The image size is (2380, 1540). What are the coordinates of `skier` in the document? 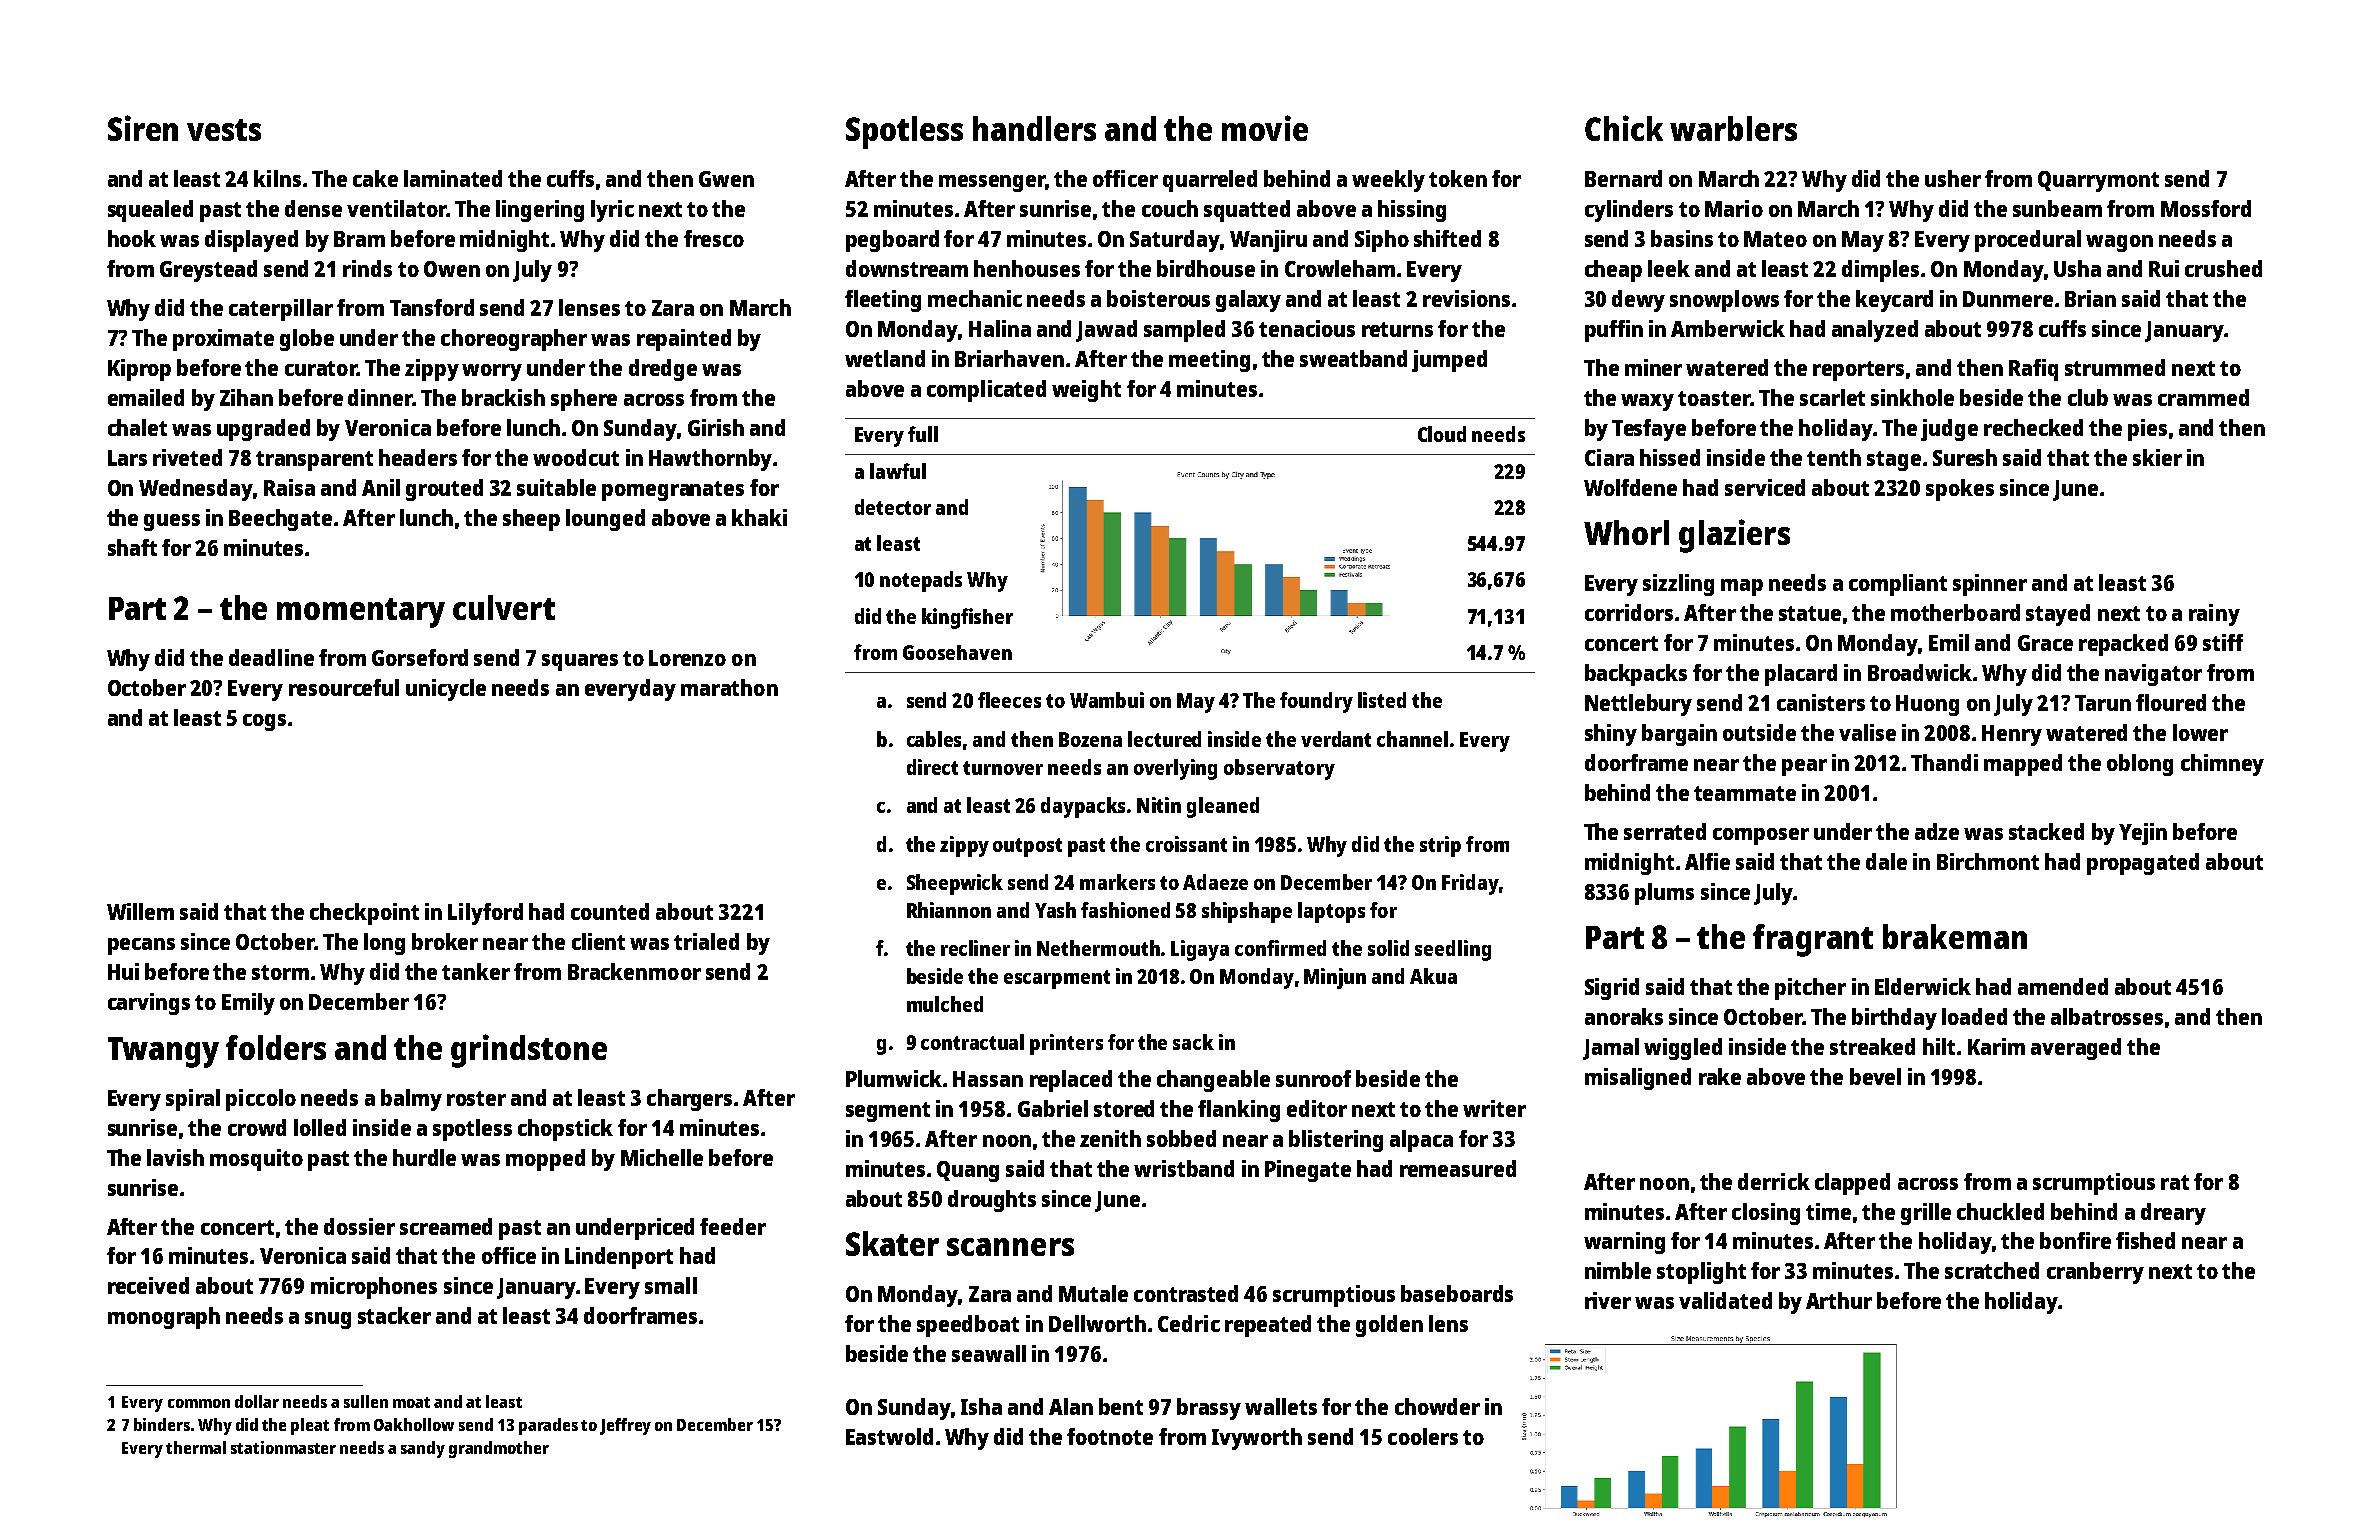 It's located at (2157, 457).
